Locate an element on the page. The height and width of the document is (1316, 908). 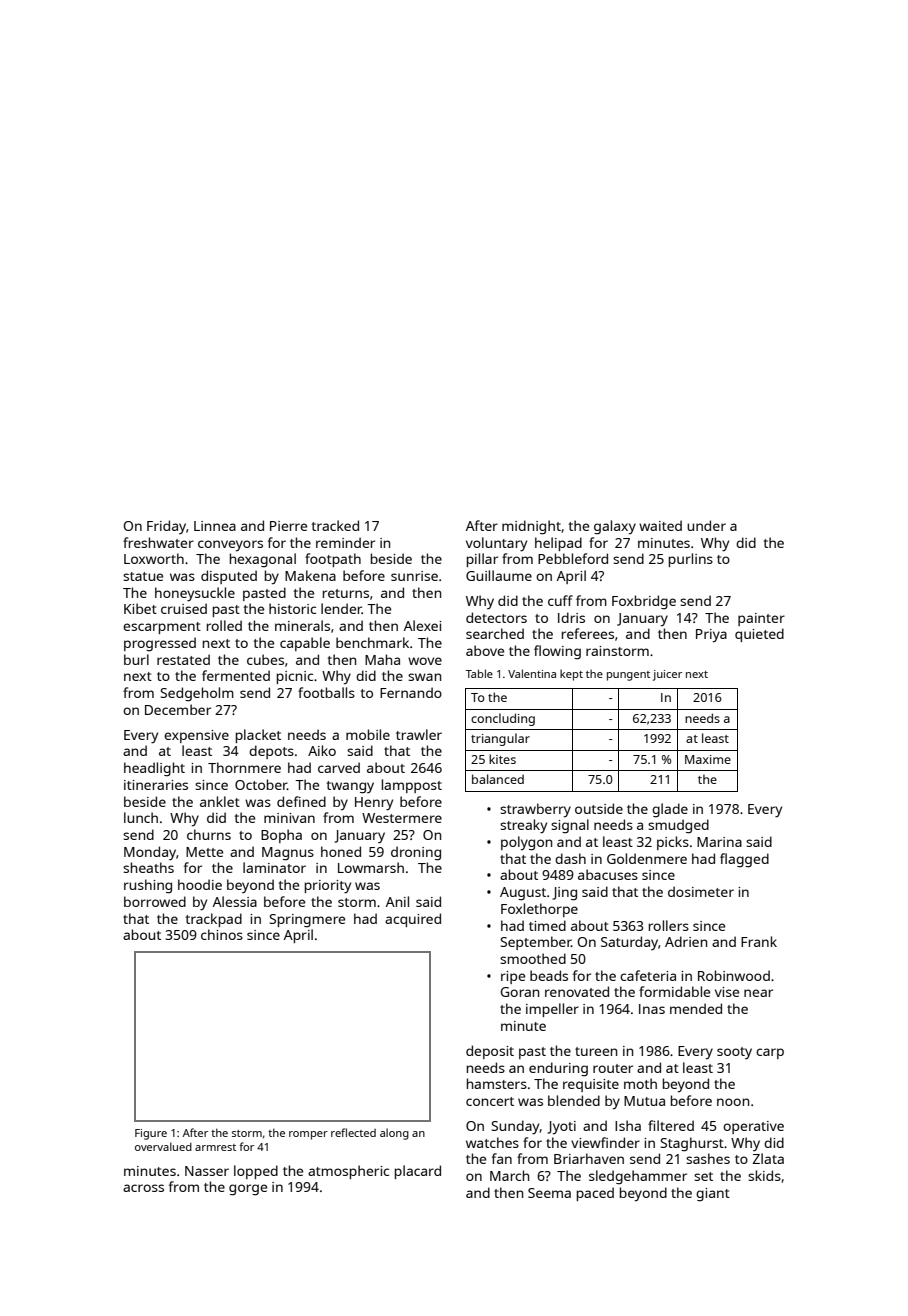
painter is located at coordinates (761, 619).
